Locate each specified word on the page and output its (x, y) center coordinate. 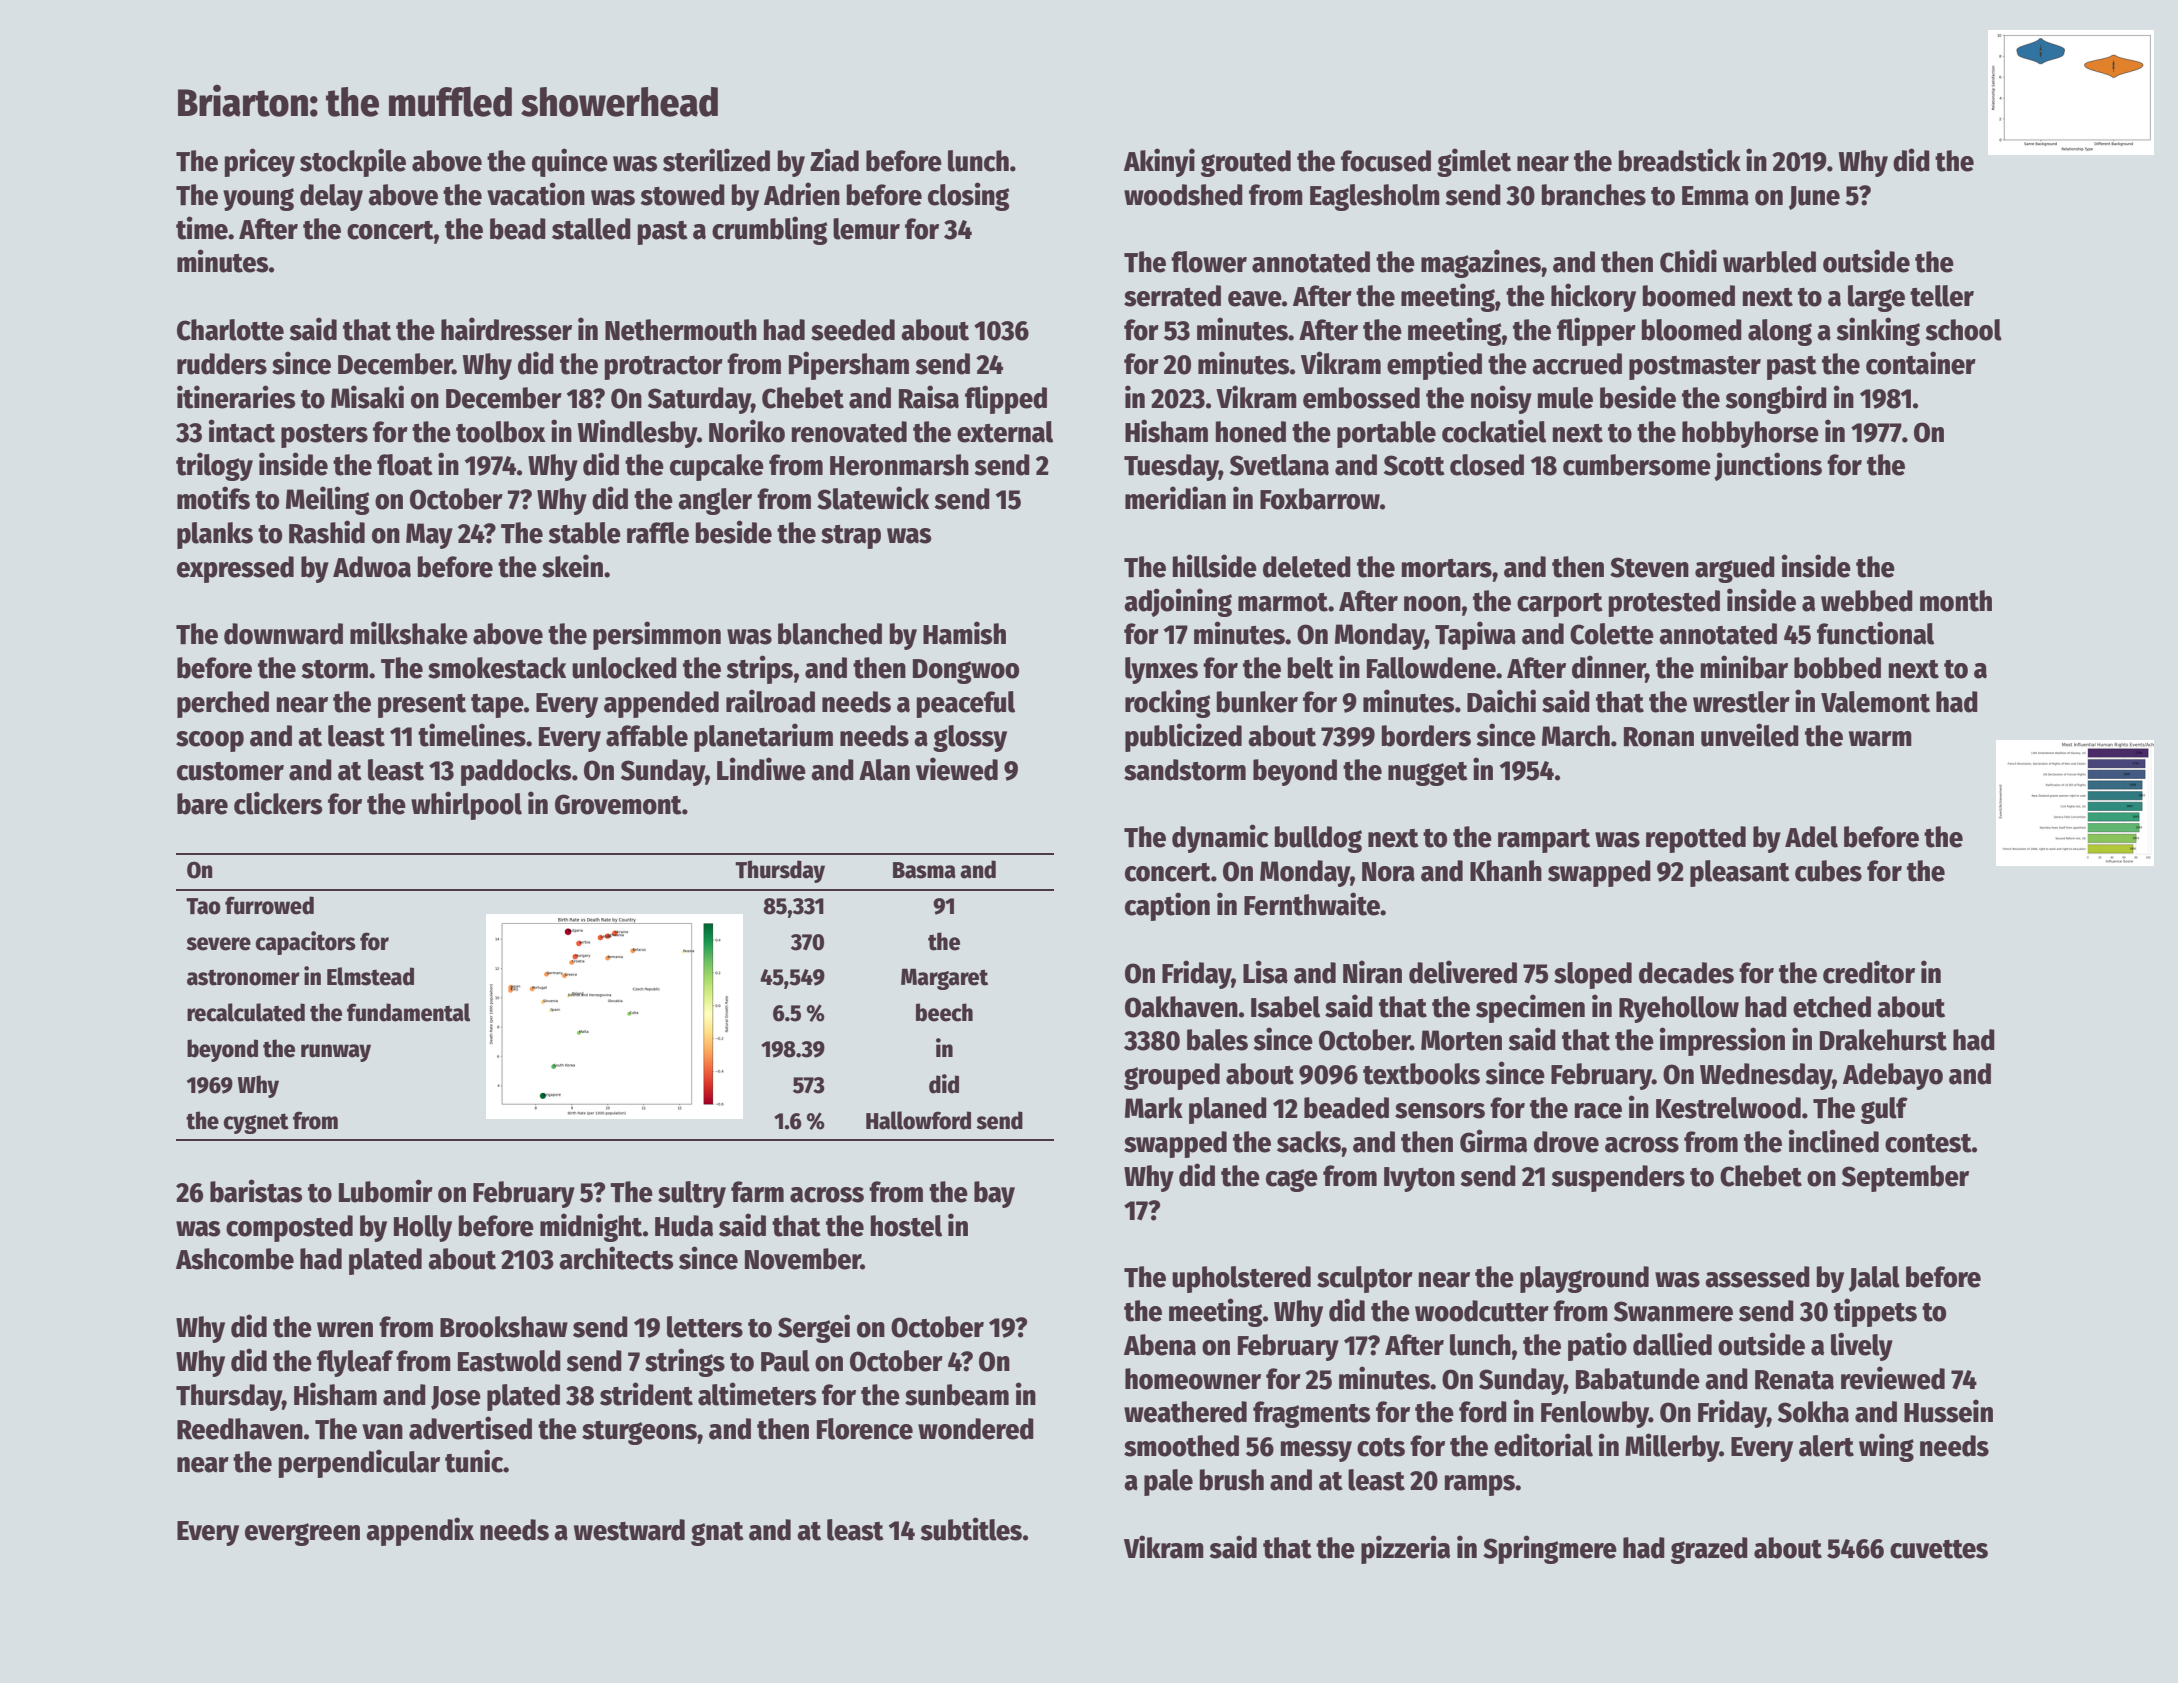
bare (202, 804)
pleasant (1740, 873)
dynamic (1220, 838)
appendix (420, 1531)
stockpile (353, 162)
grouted (1246, 163)
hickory (1593, 297)
